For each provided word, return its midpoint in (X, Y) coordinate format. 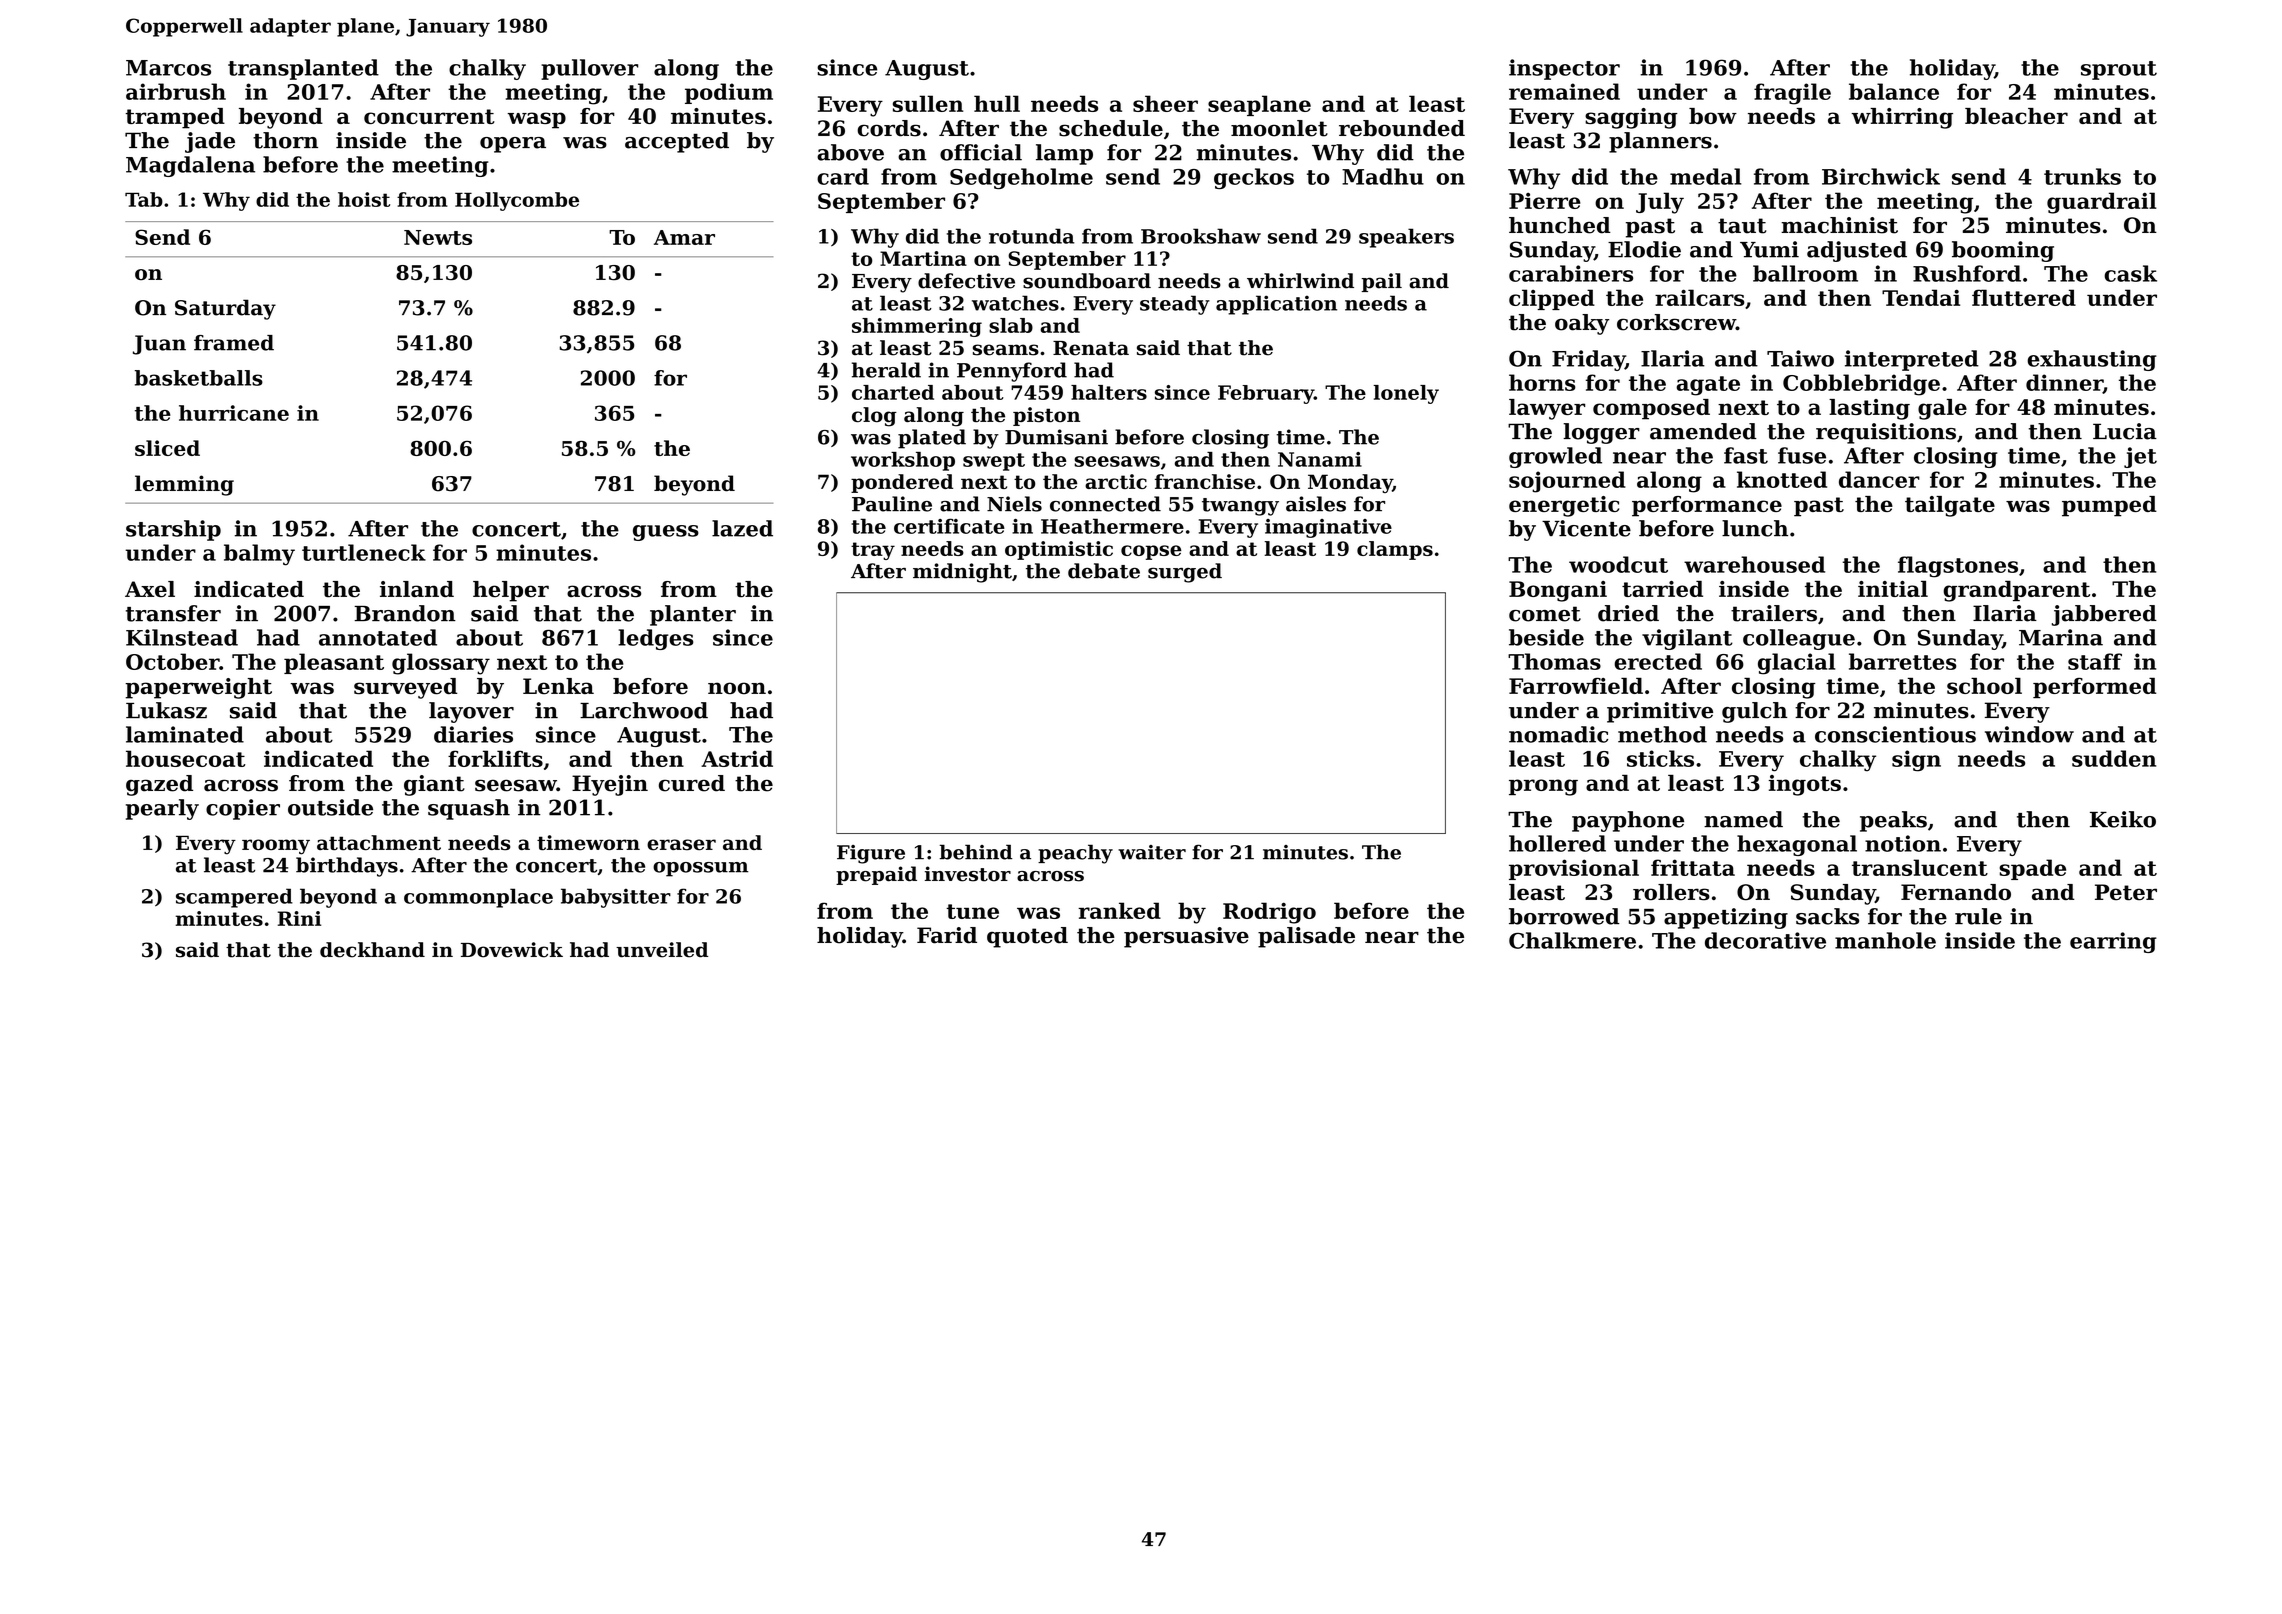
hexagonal (1797, 845)
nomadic (1558, 734)
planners (1660, 142)
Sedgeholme (1021, 178)
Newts (438, 237)
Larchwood (644, 710)
